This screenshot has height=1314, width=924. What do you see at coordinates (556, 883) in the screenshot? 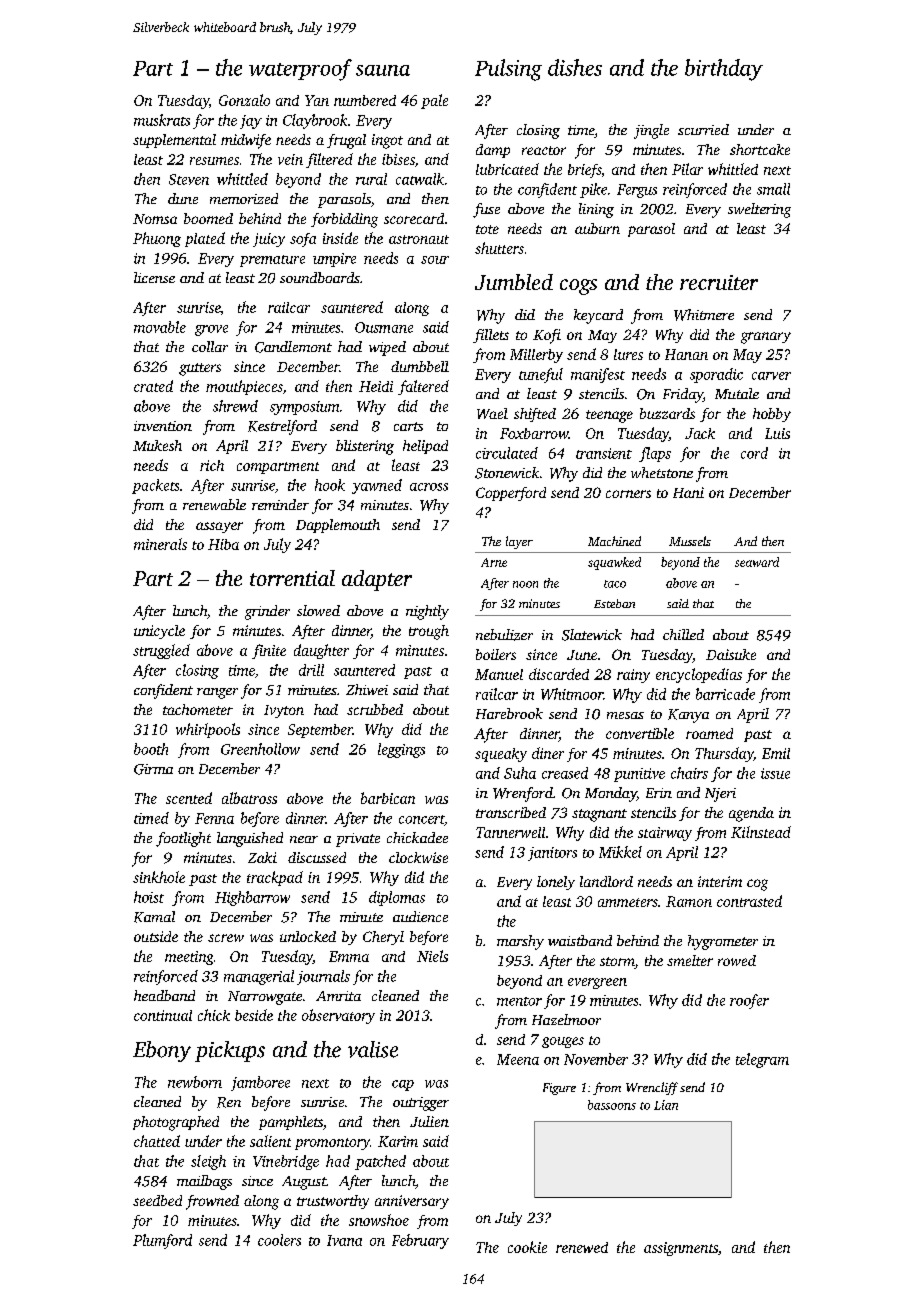
I see `lonely` at bounding box center [556, 883].
